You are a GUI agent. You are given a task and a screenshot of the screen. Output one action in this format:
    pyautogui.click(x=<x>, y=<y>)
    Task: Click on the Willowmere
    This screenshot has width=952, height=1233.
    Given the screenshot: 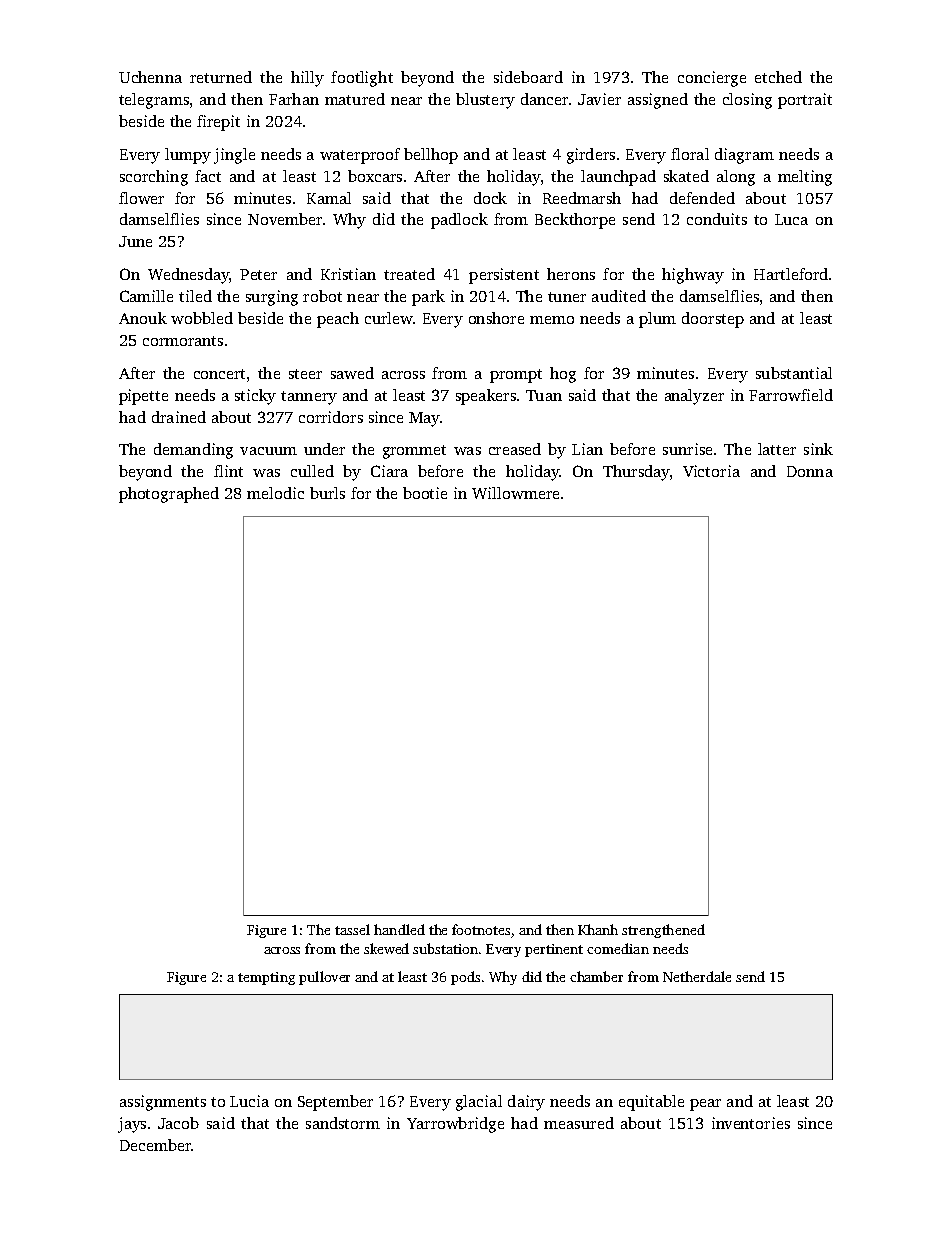 What is the action you would take?
    pyautogui.click(x=515, y=493)
